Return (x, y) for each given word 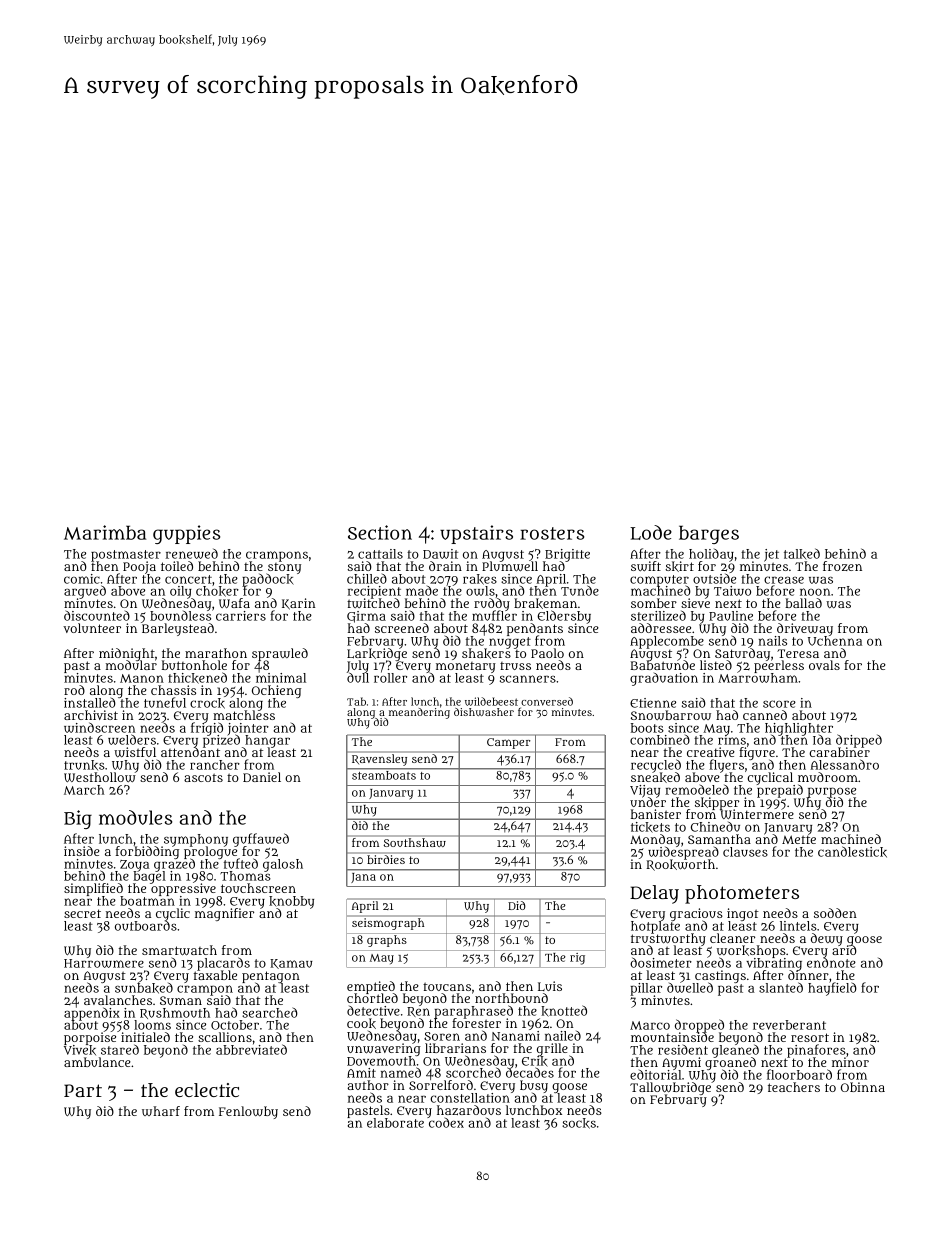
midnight (127, 654)
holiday (711, 555)
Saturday (742, 654)
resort (810, 1037)
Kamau (291, 964)
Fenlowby (248, 1112)
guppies (186, 534)
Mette (799, 839)
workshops (751, 951)
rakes (480, 579)
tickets (650, 827)
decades (530, 1073)
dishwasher (484, 712)
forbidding (147, 853)
